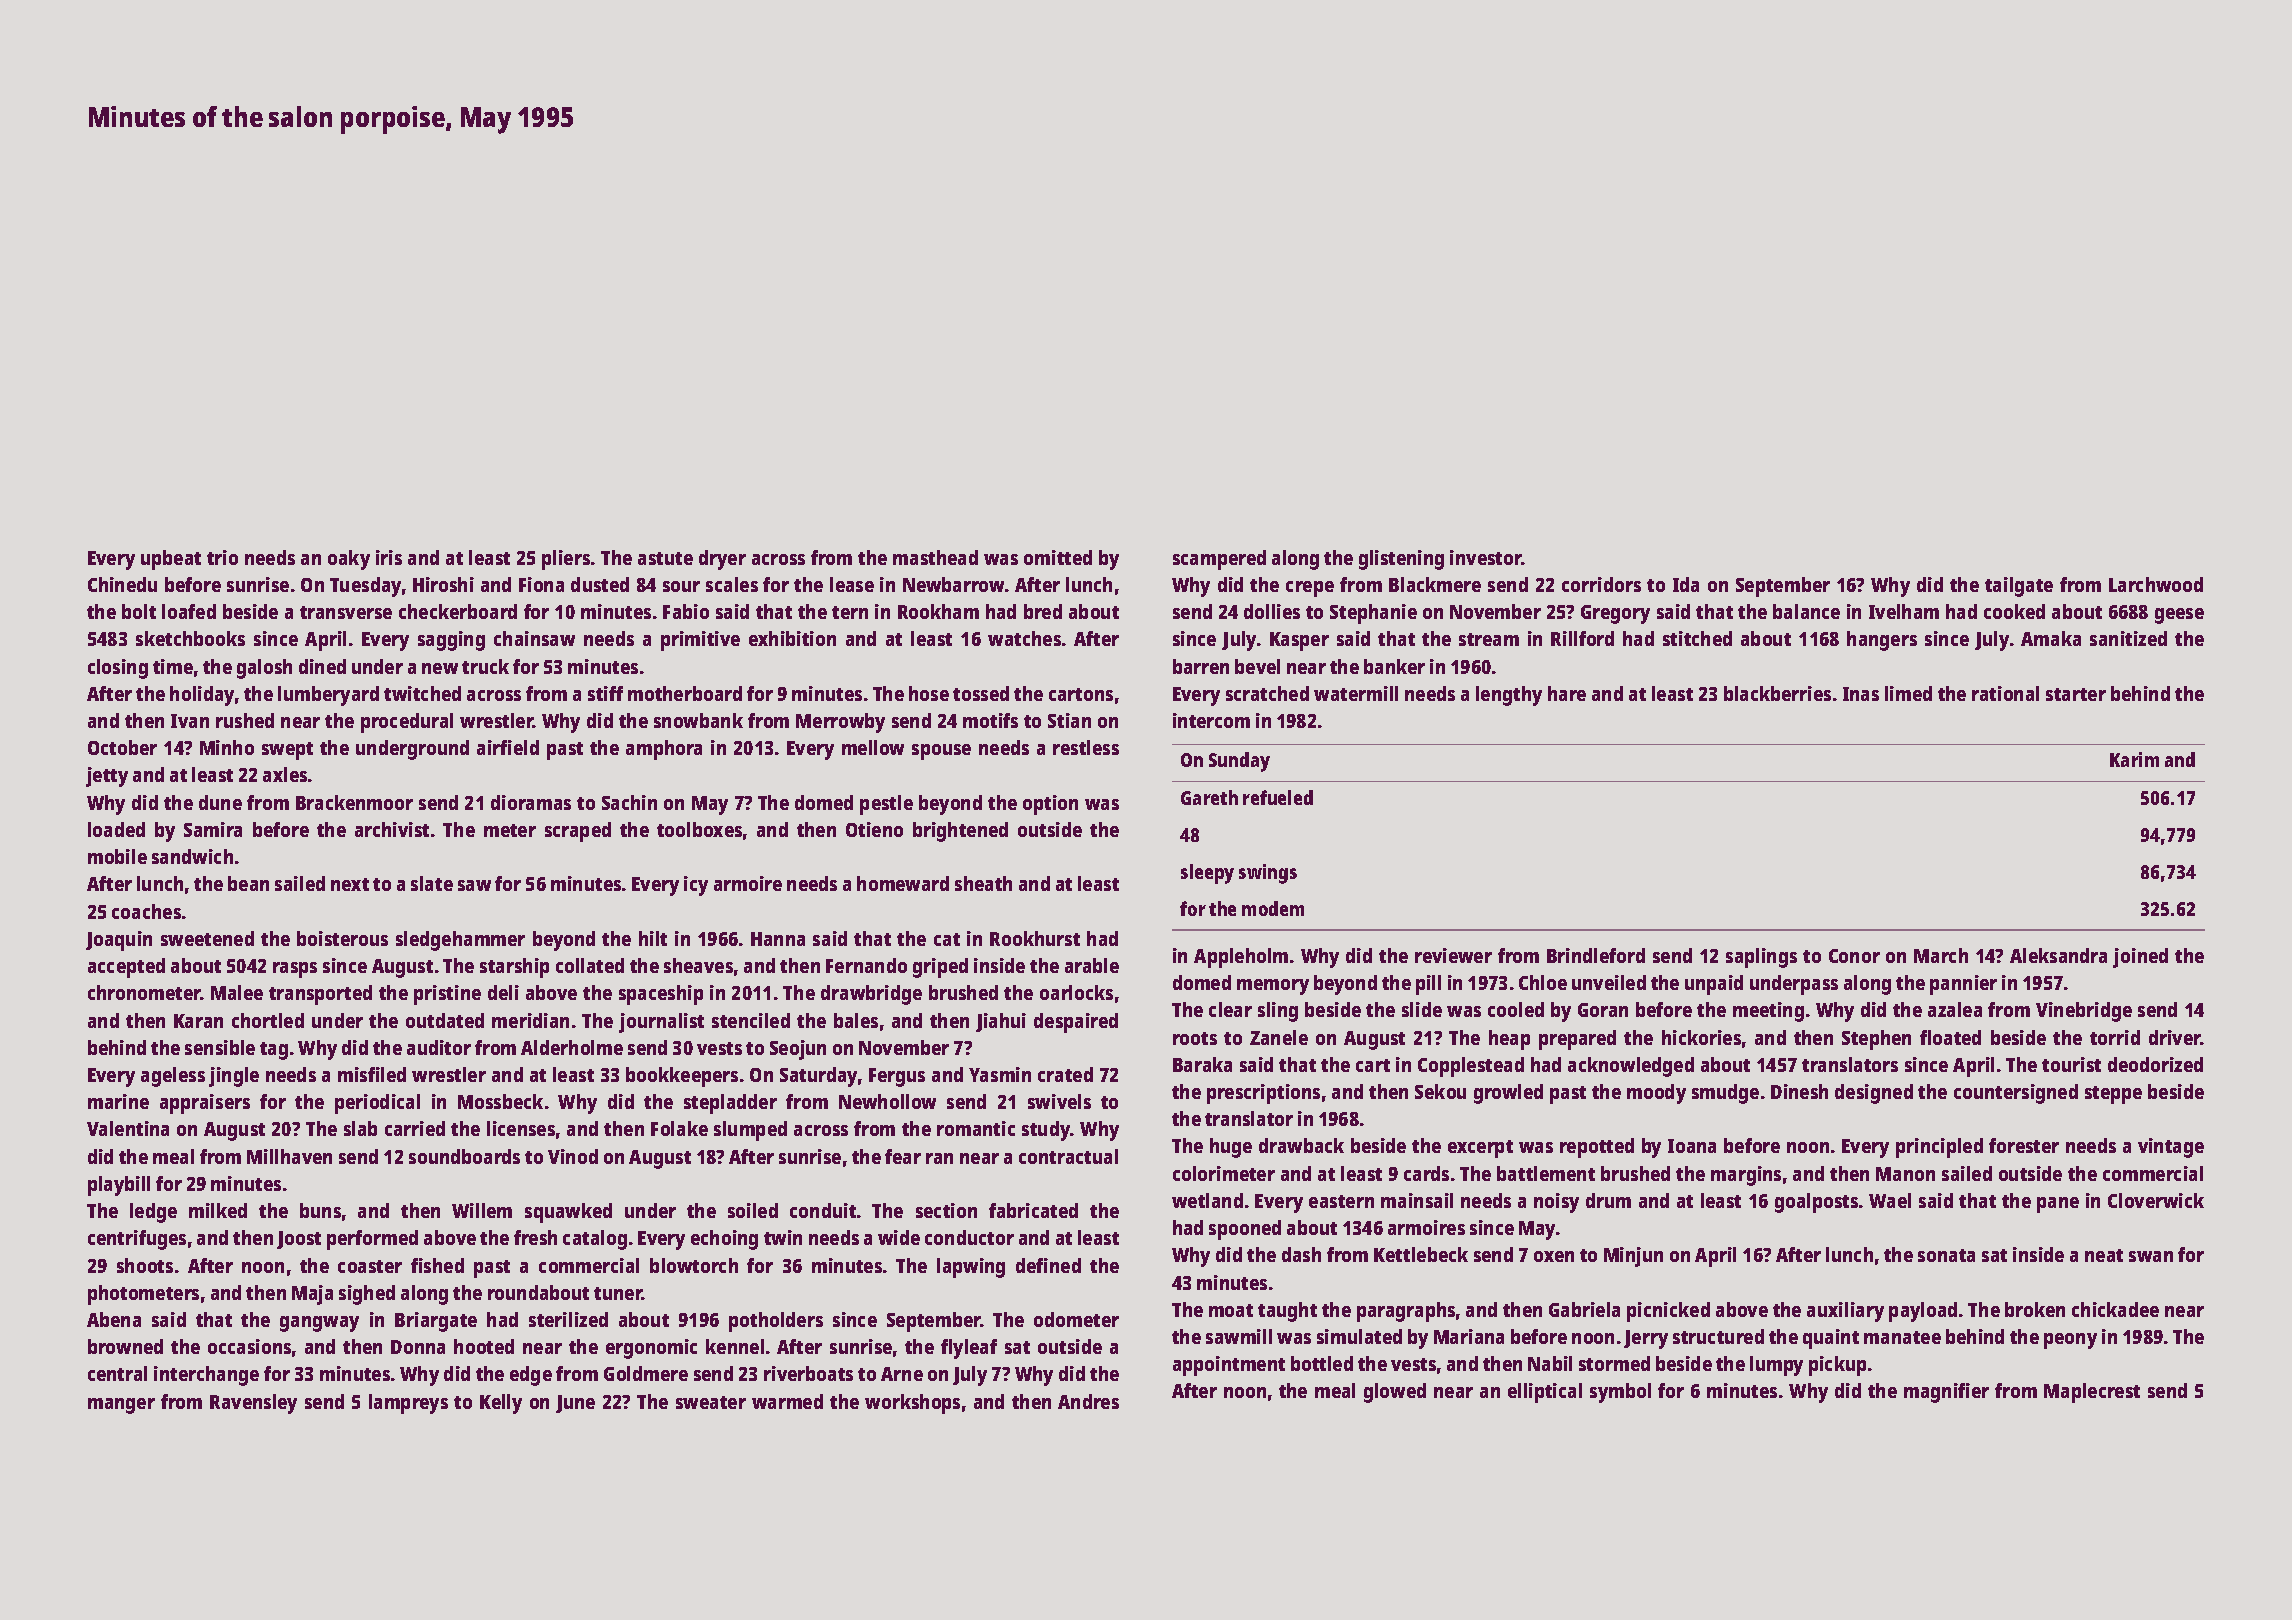 Image resolution: width=2292 pixels, height=1620 pixels. I want to click on procedural, so click(407, 723).
